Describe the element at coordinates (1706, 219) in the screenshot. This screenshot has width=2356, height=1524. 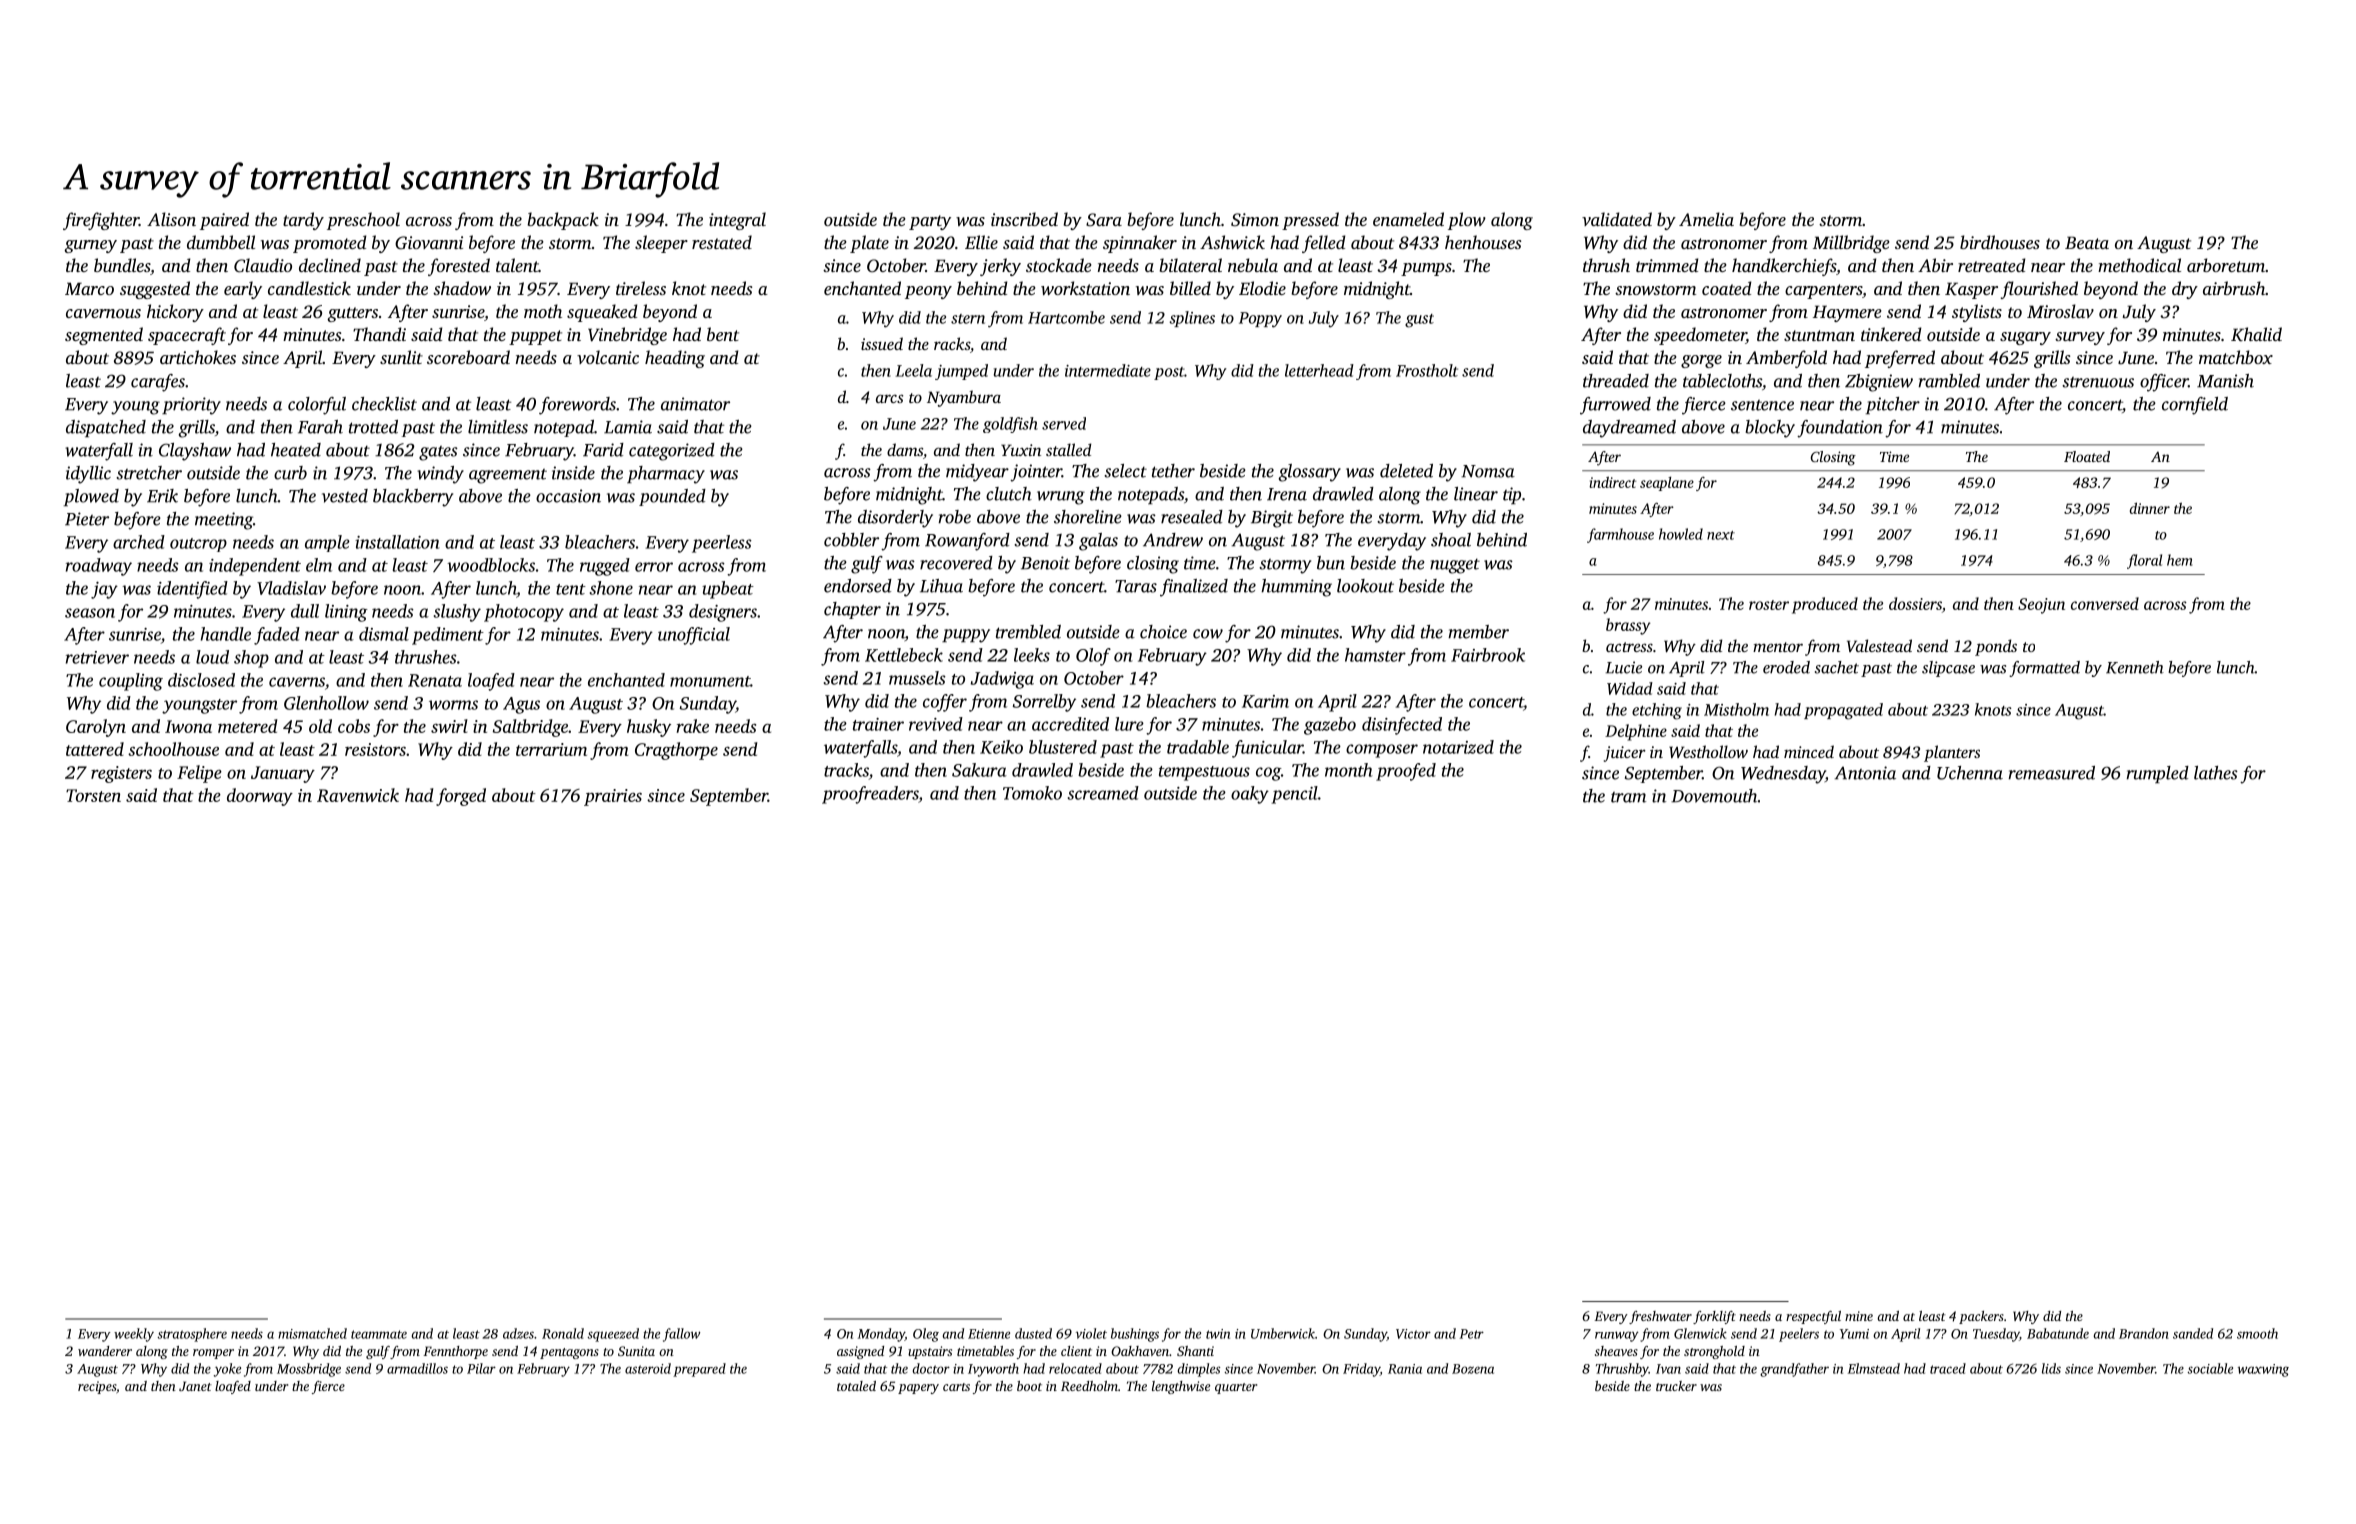
I see `Amelia` at that location.
